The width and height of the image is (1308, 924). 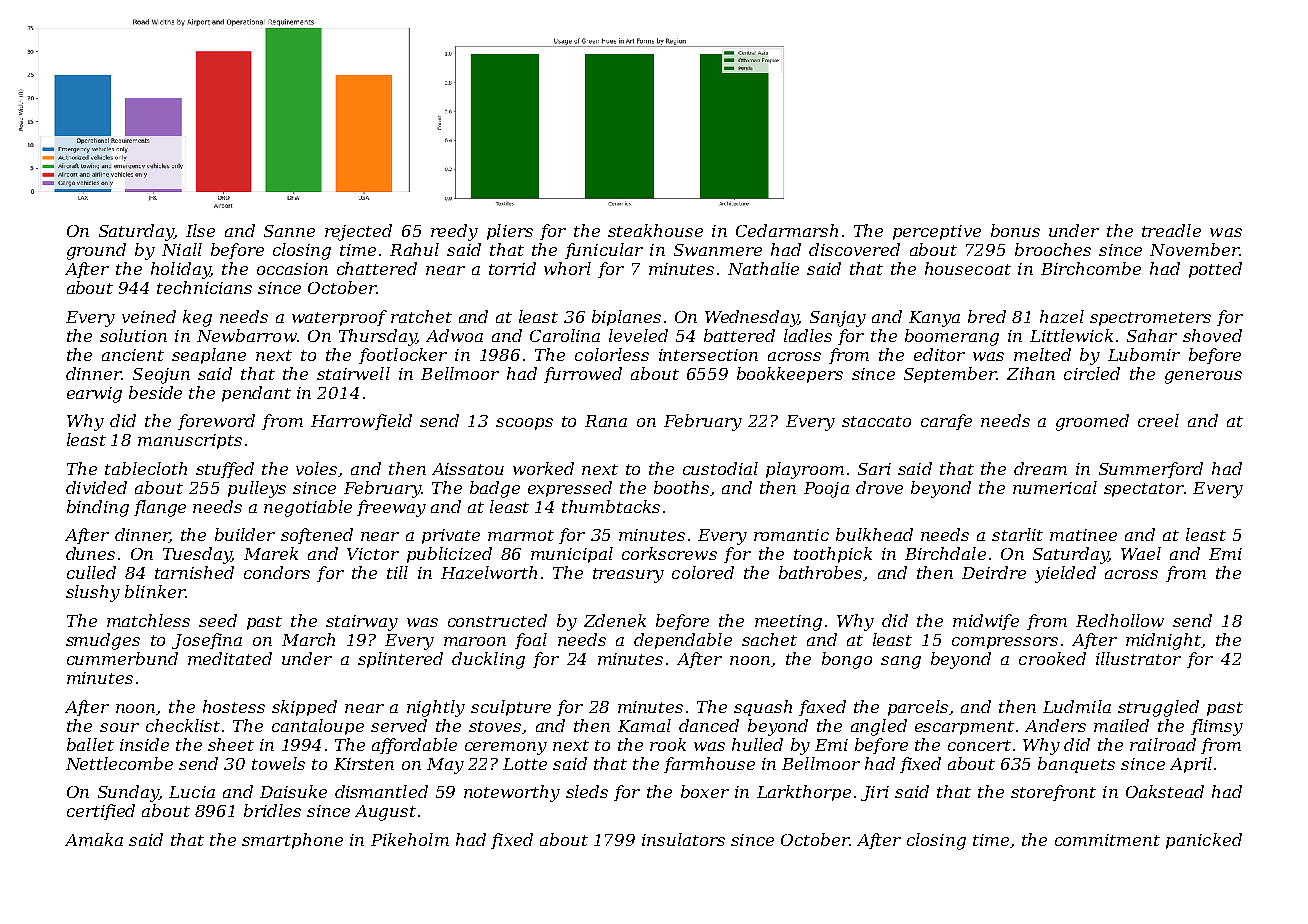 I want to click on illustrator, so click(x=1138, y=658).
